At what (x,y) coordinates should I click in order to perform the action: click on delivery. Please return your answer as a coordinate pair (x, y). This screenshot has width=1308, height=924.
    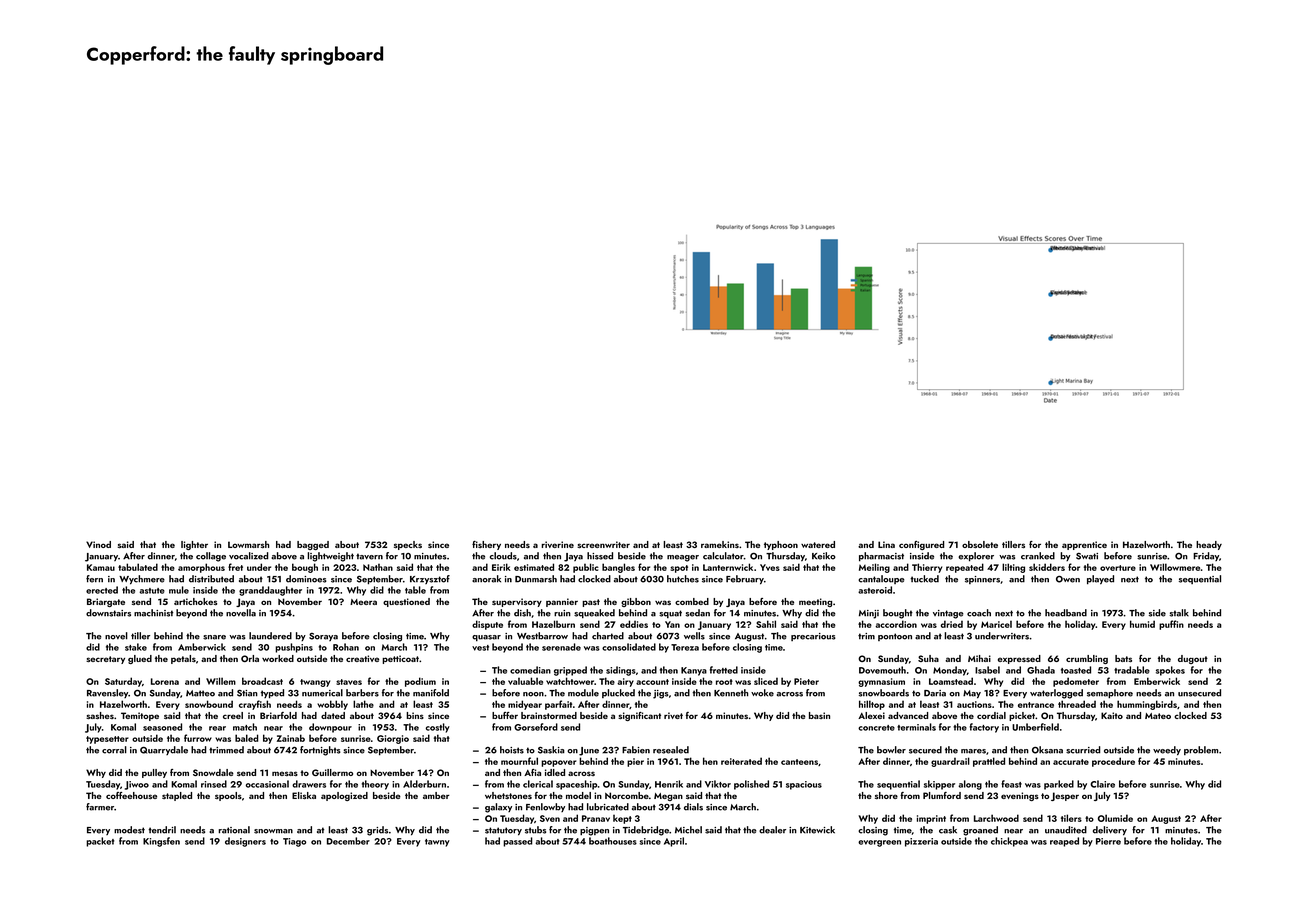
    Looking at the image, I should click on (1110, 831).
